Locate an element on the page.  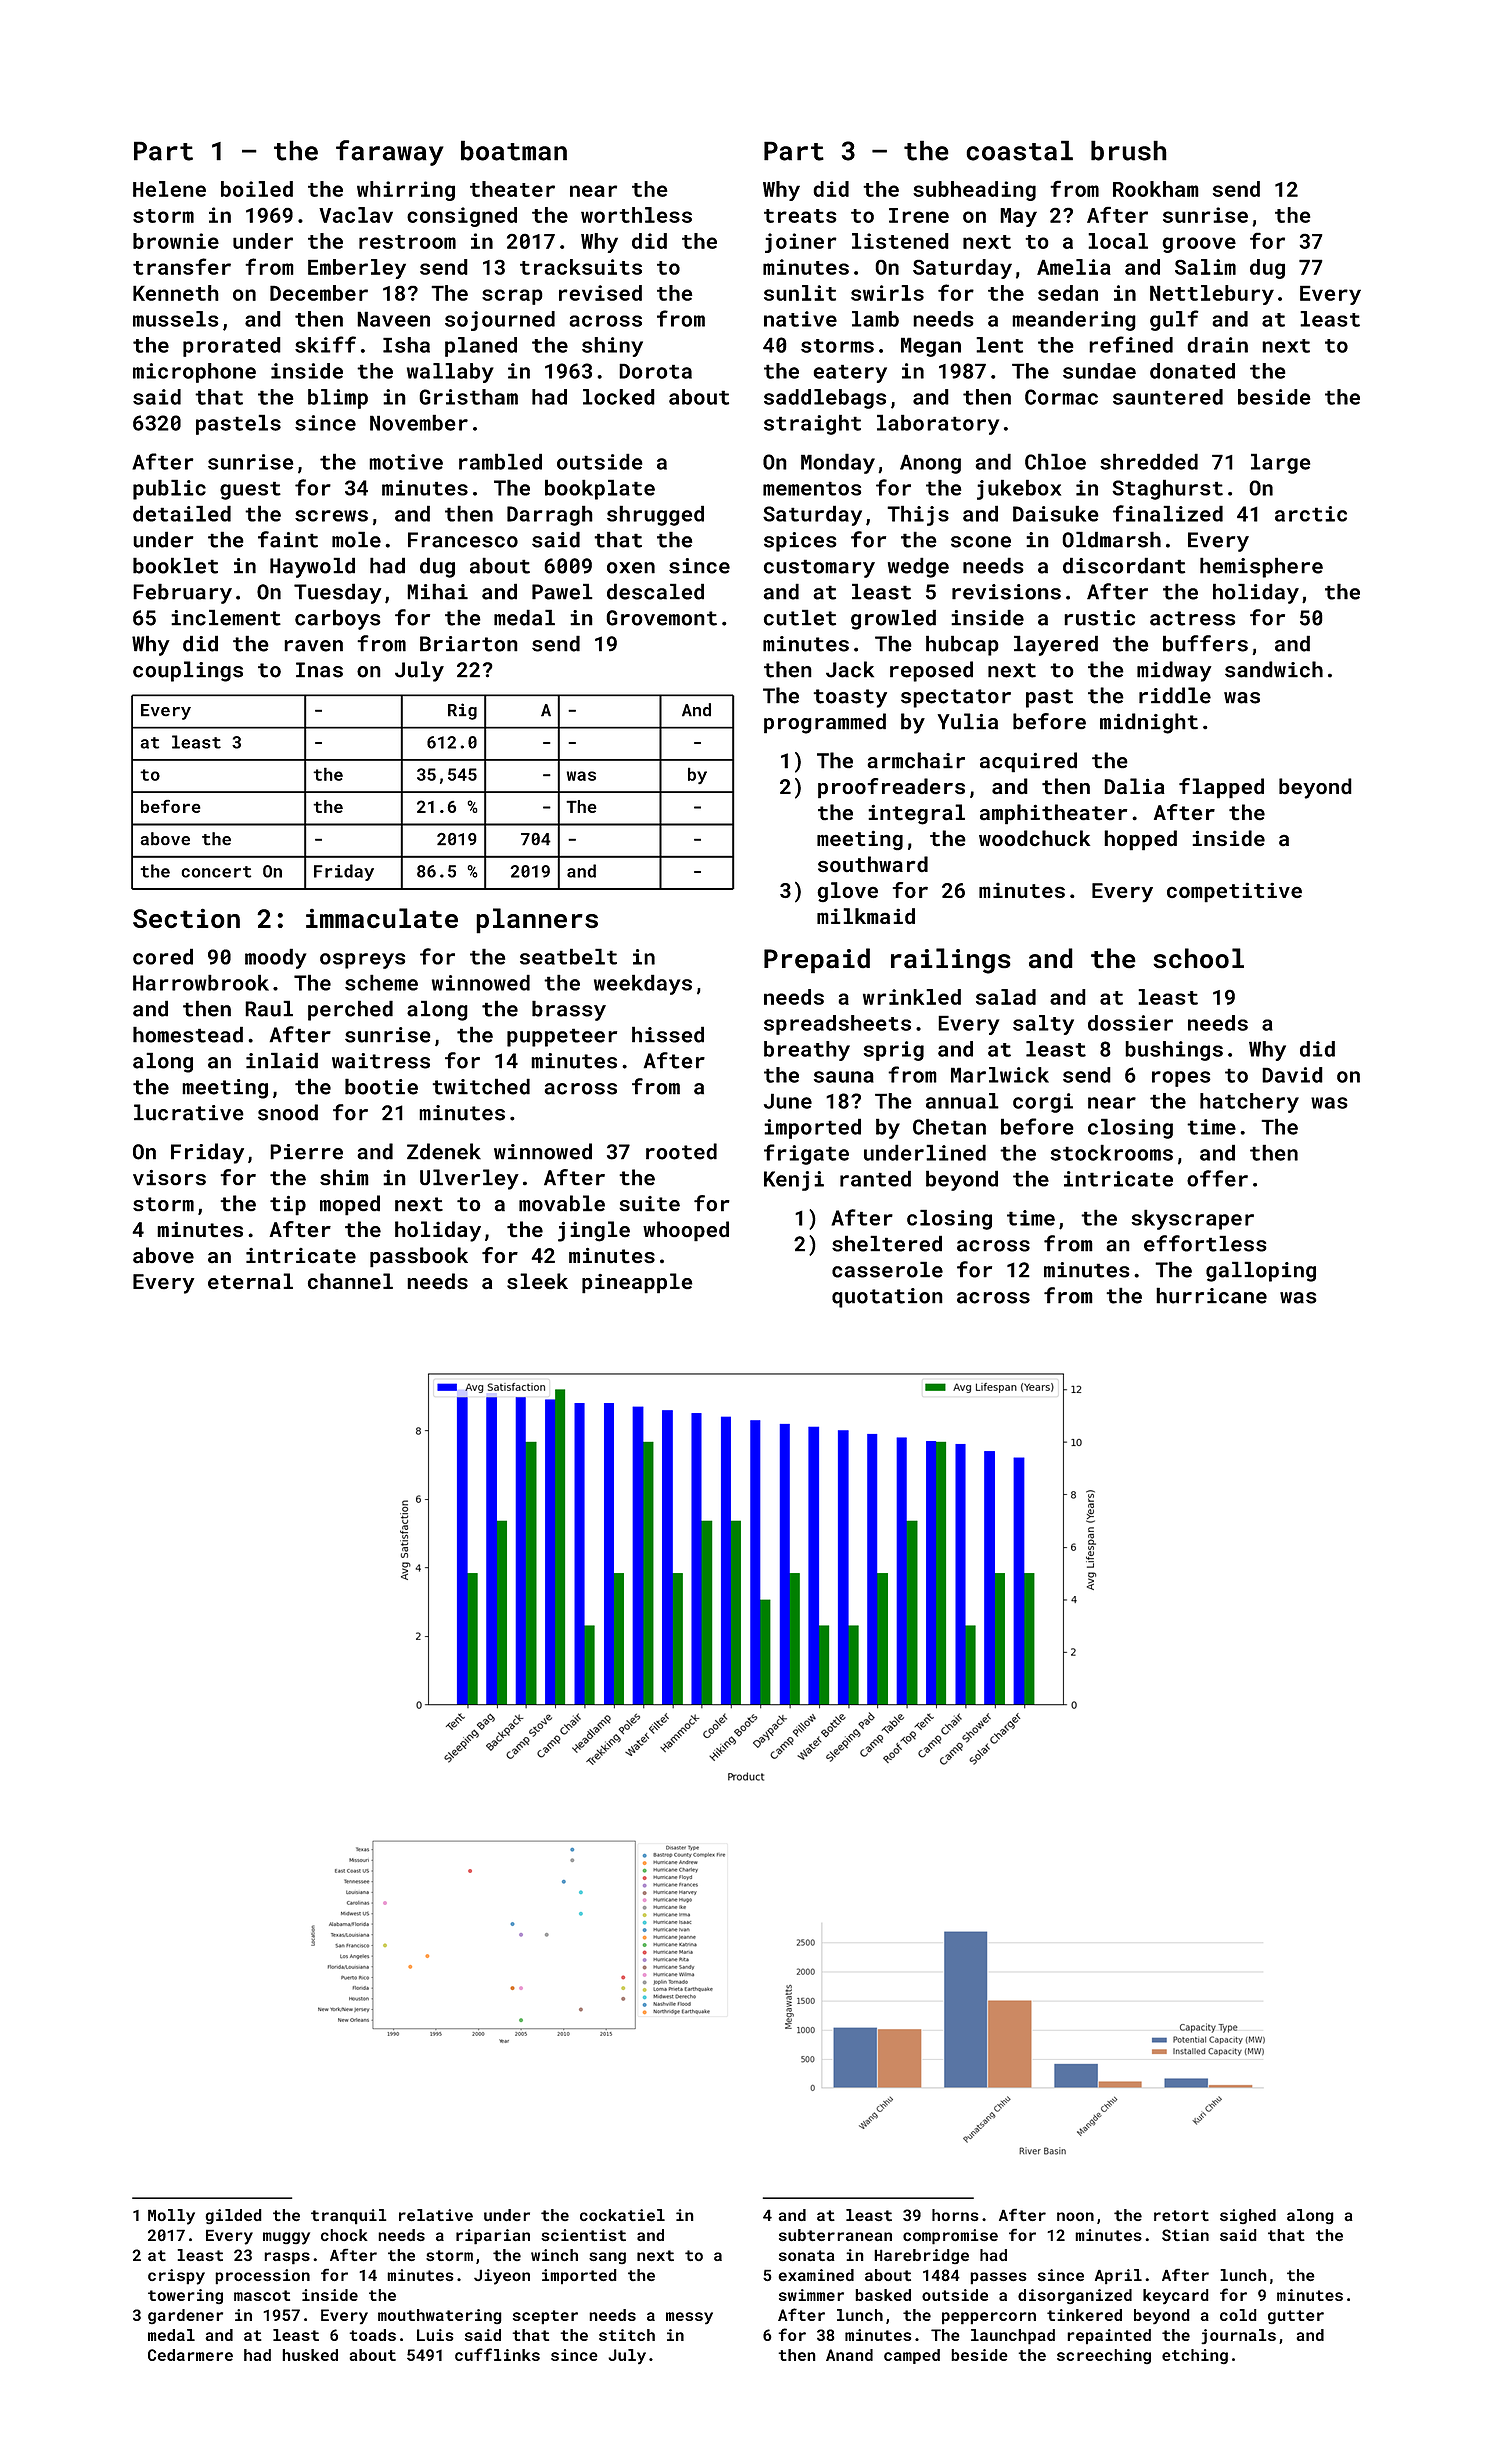
etching is located at coordinates (1195, 2356).
